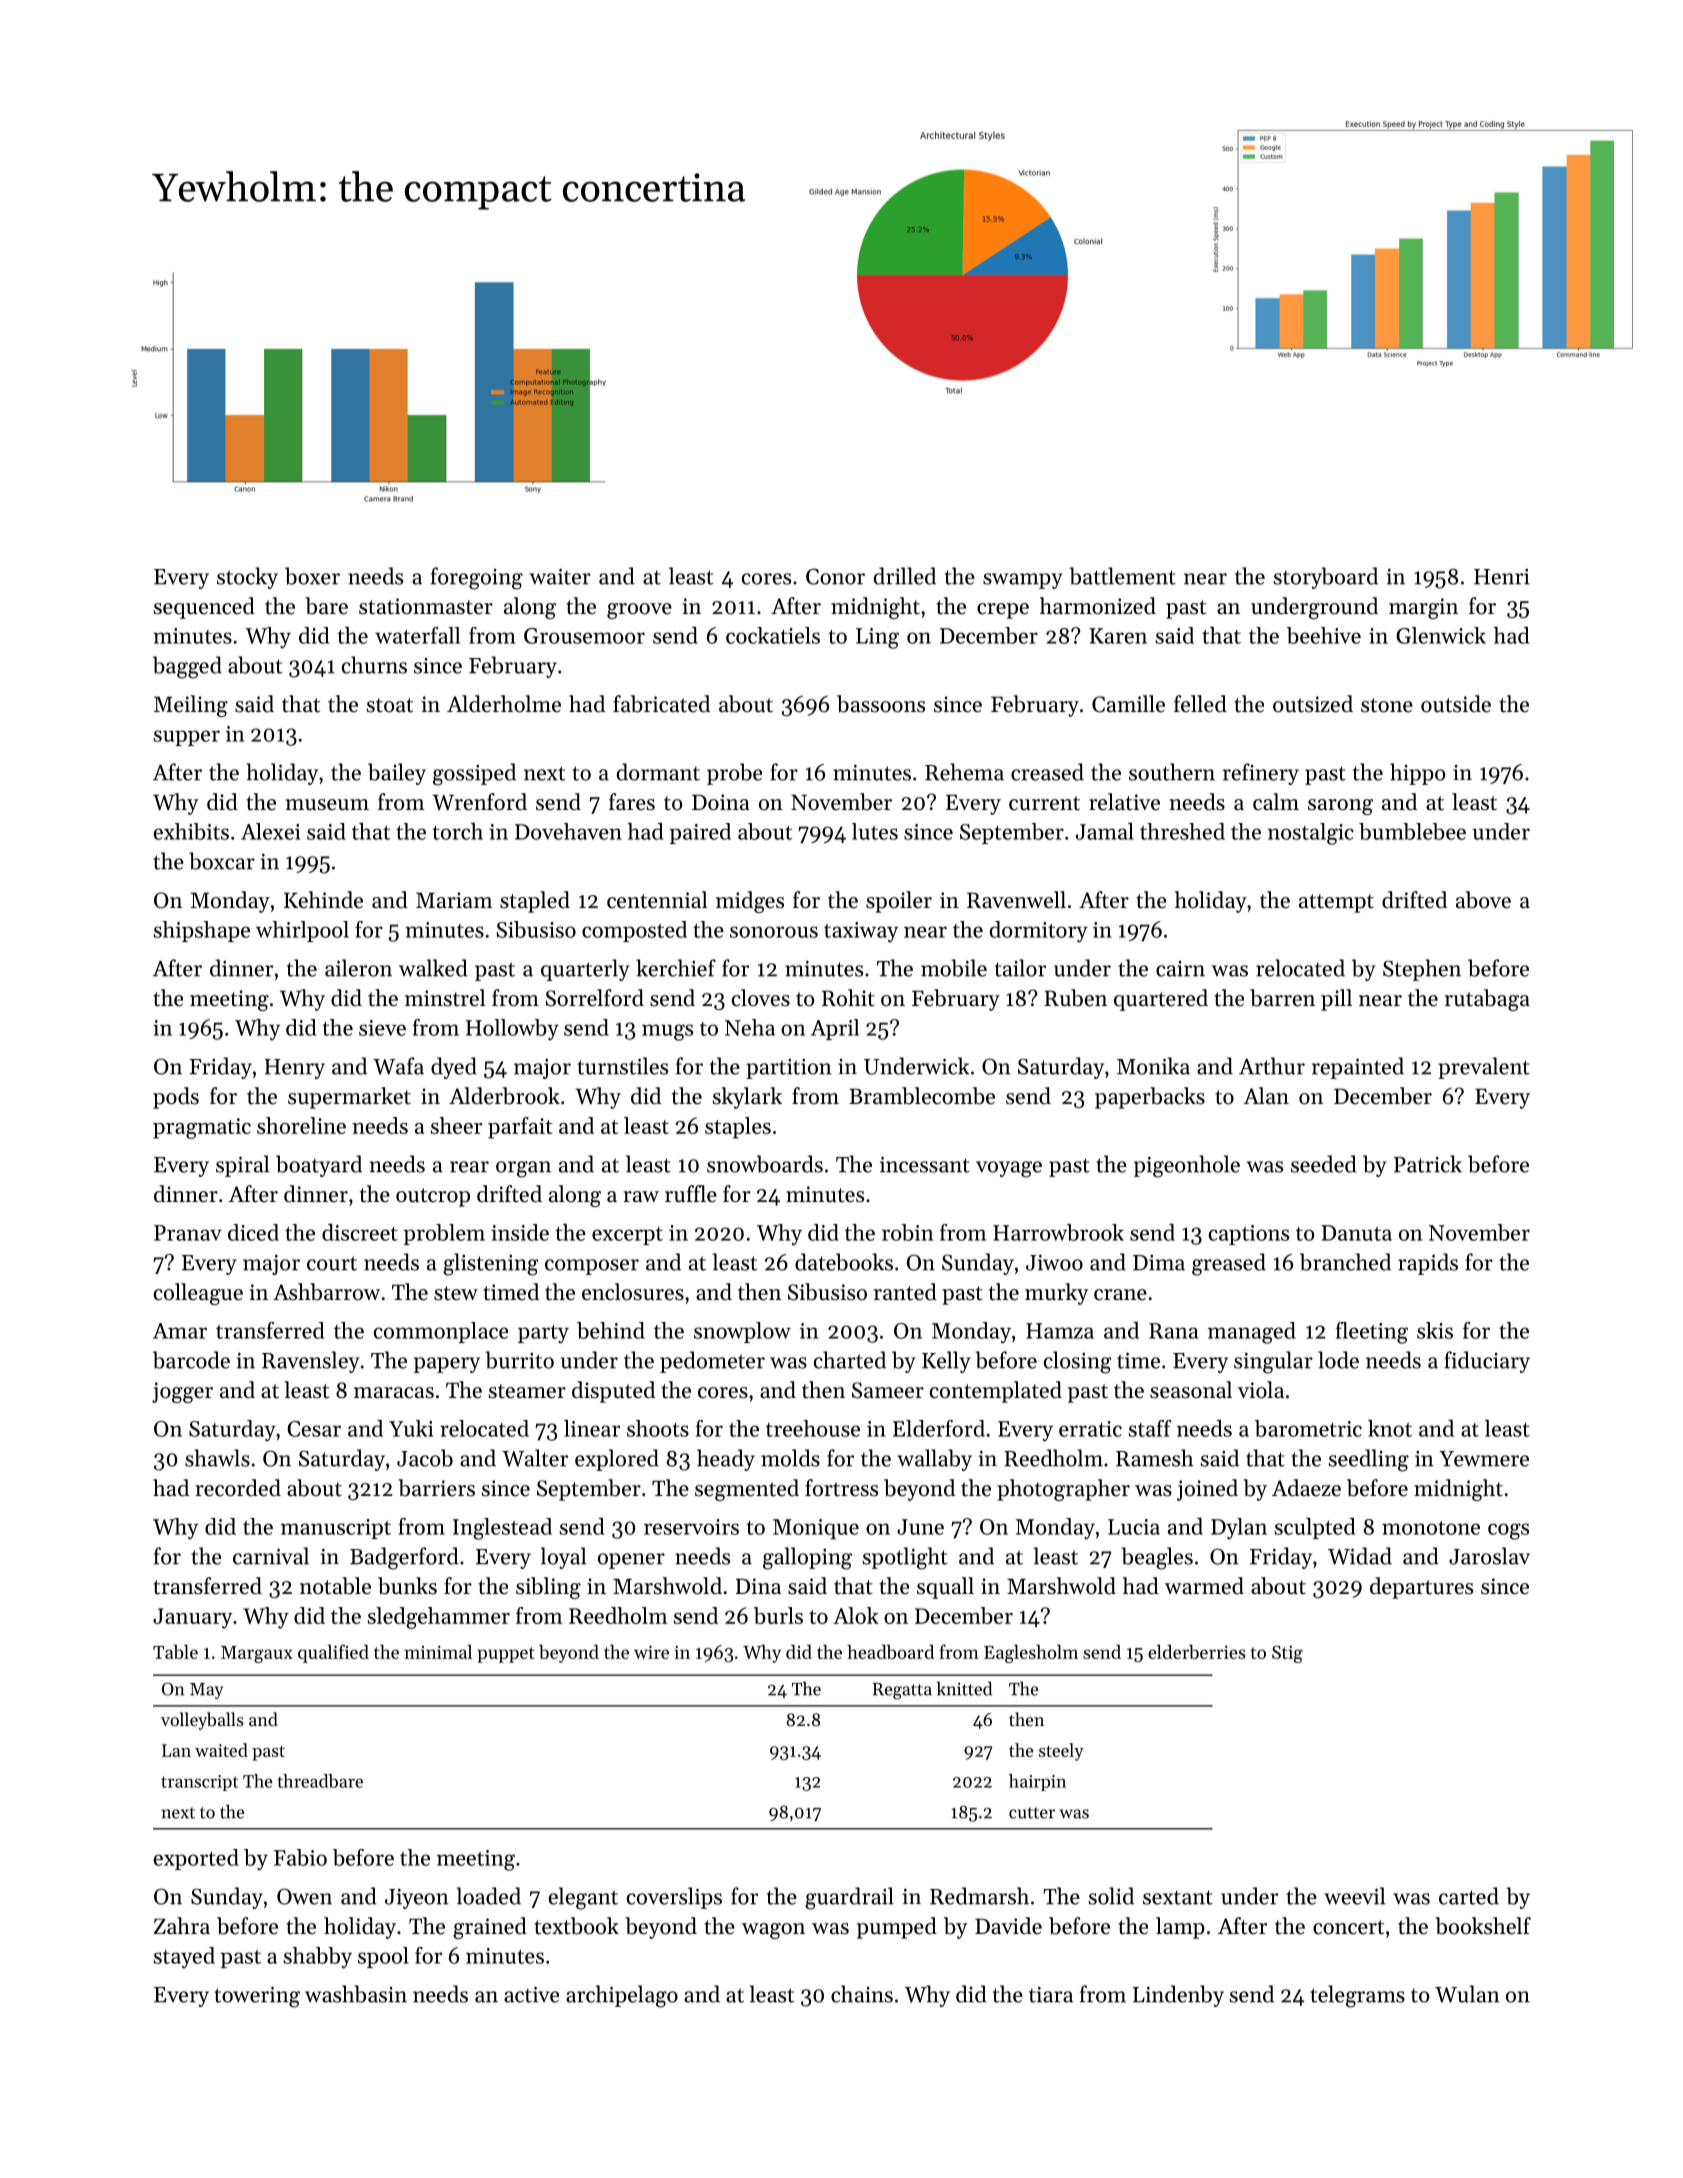  What do you see at coordinates (1487, 1000) in the page?
I see `rutabaga` at bounding box center [1487, 1000].
